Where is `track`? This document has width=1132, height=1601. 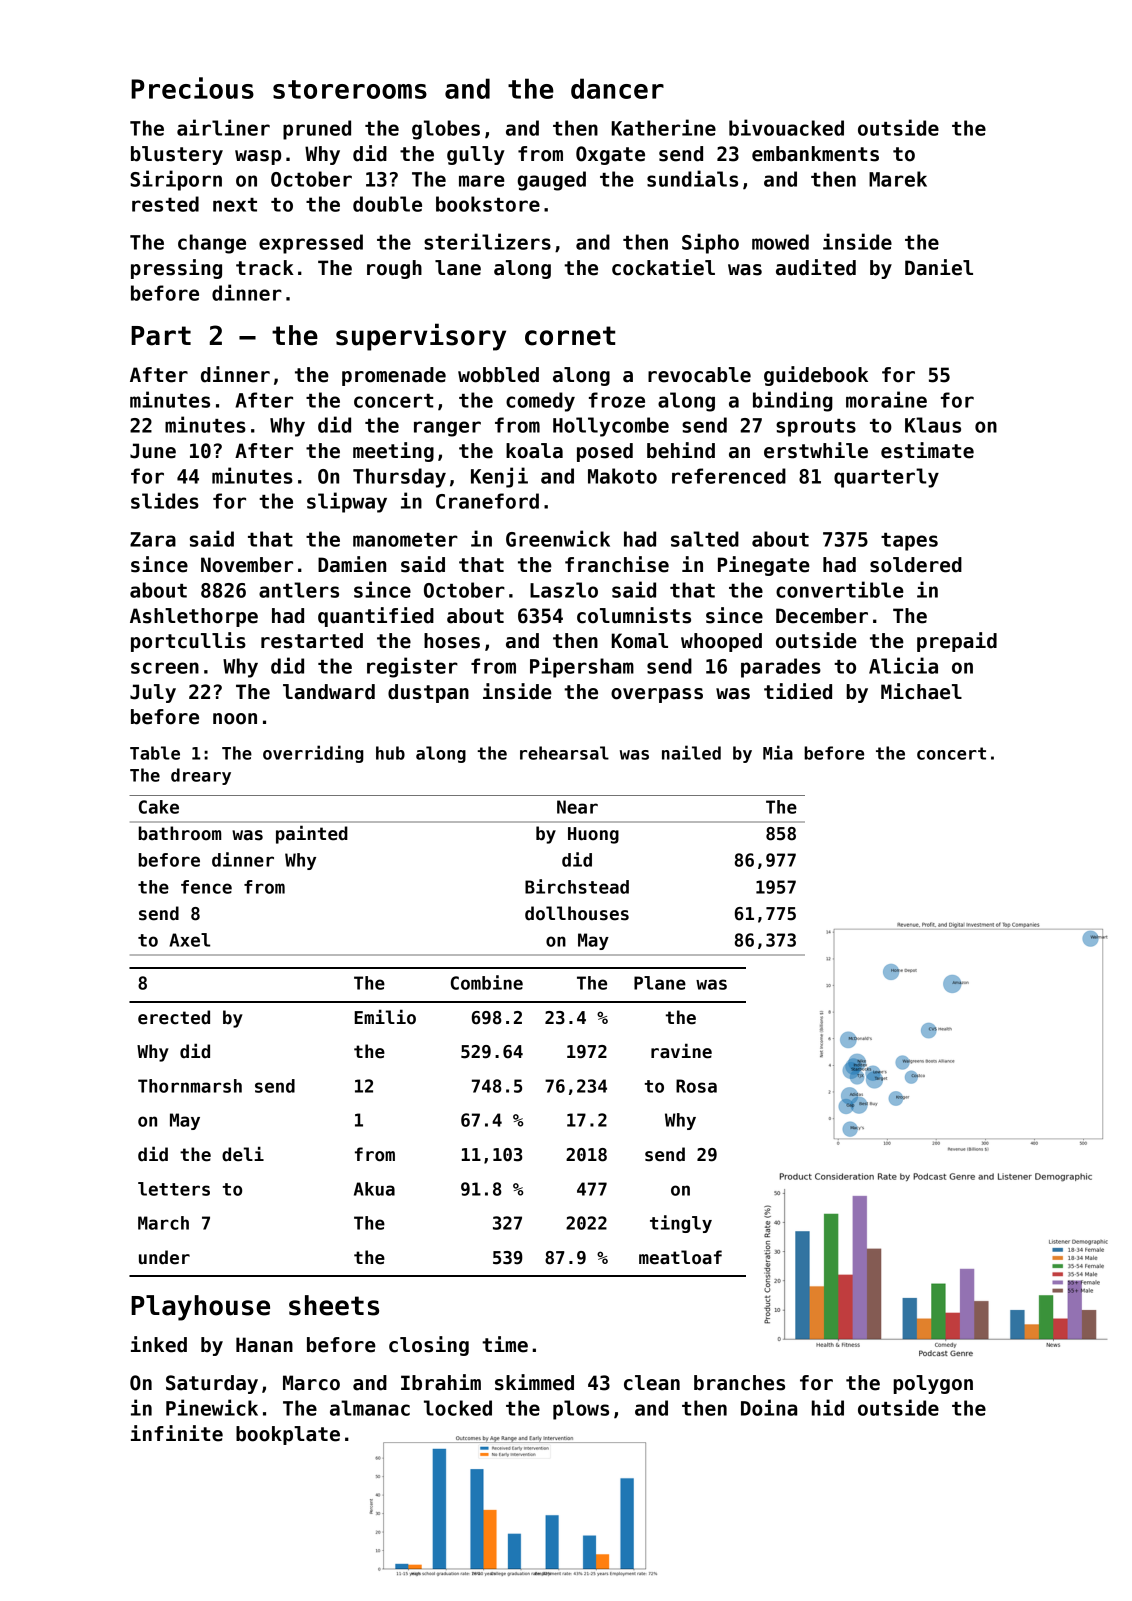
track is located at coordinates (265, 268).
